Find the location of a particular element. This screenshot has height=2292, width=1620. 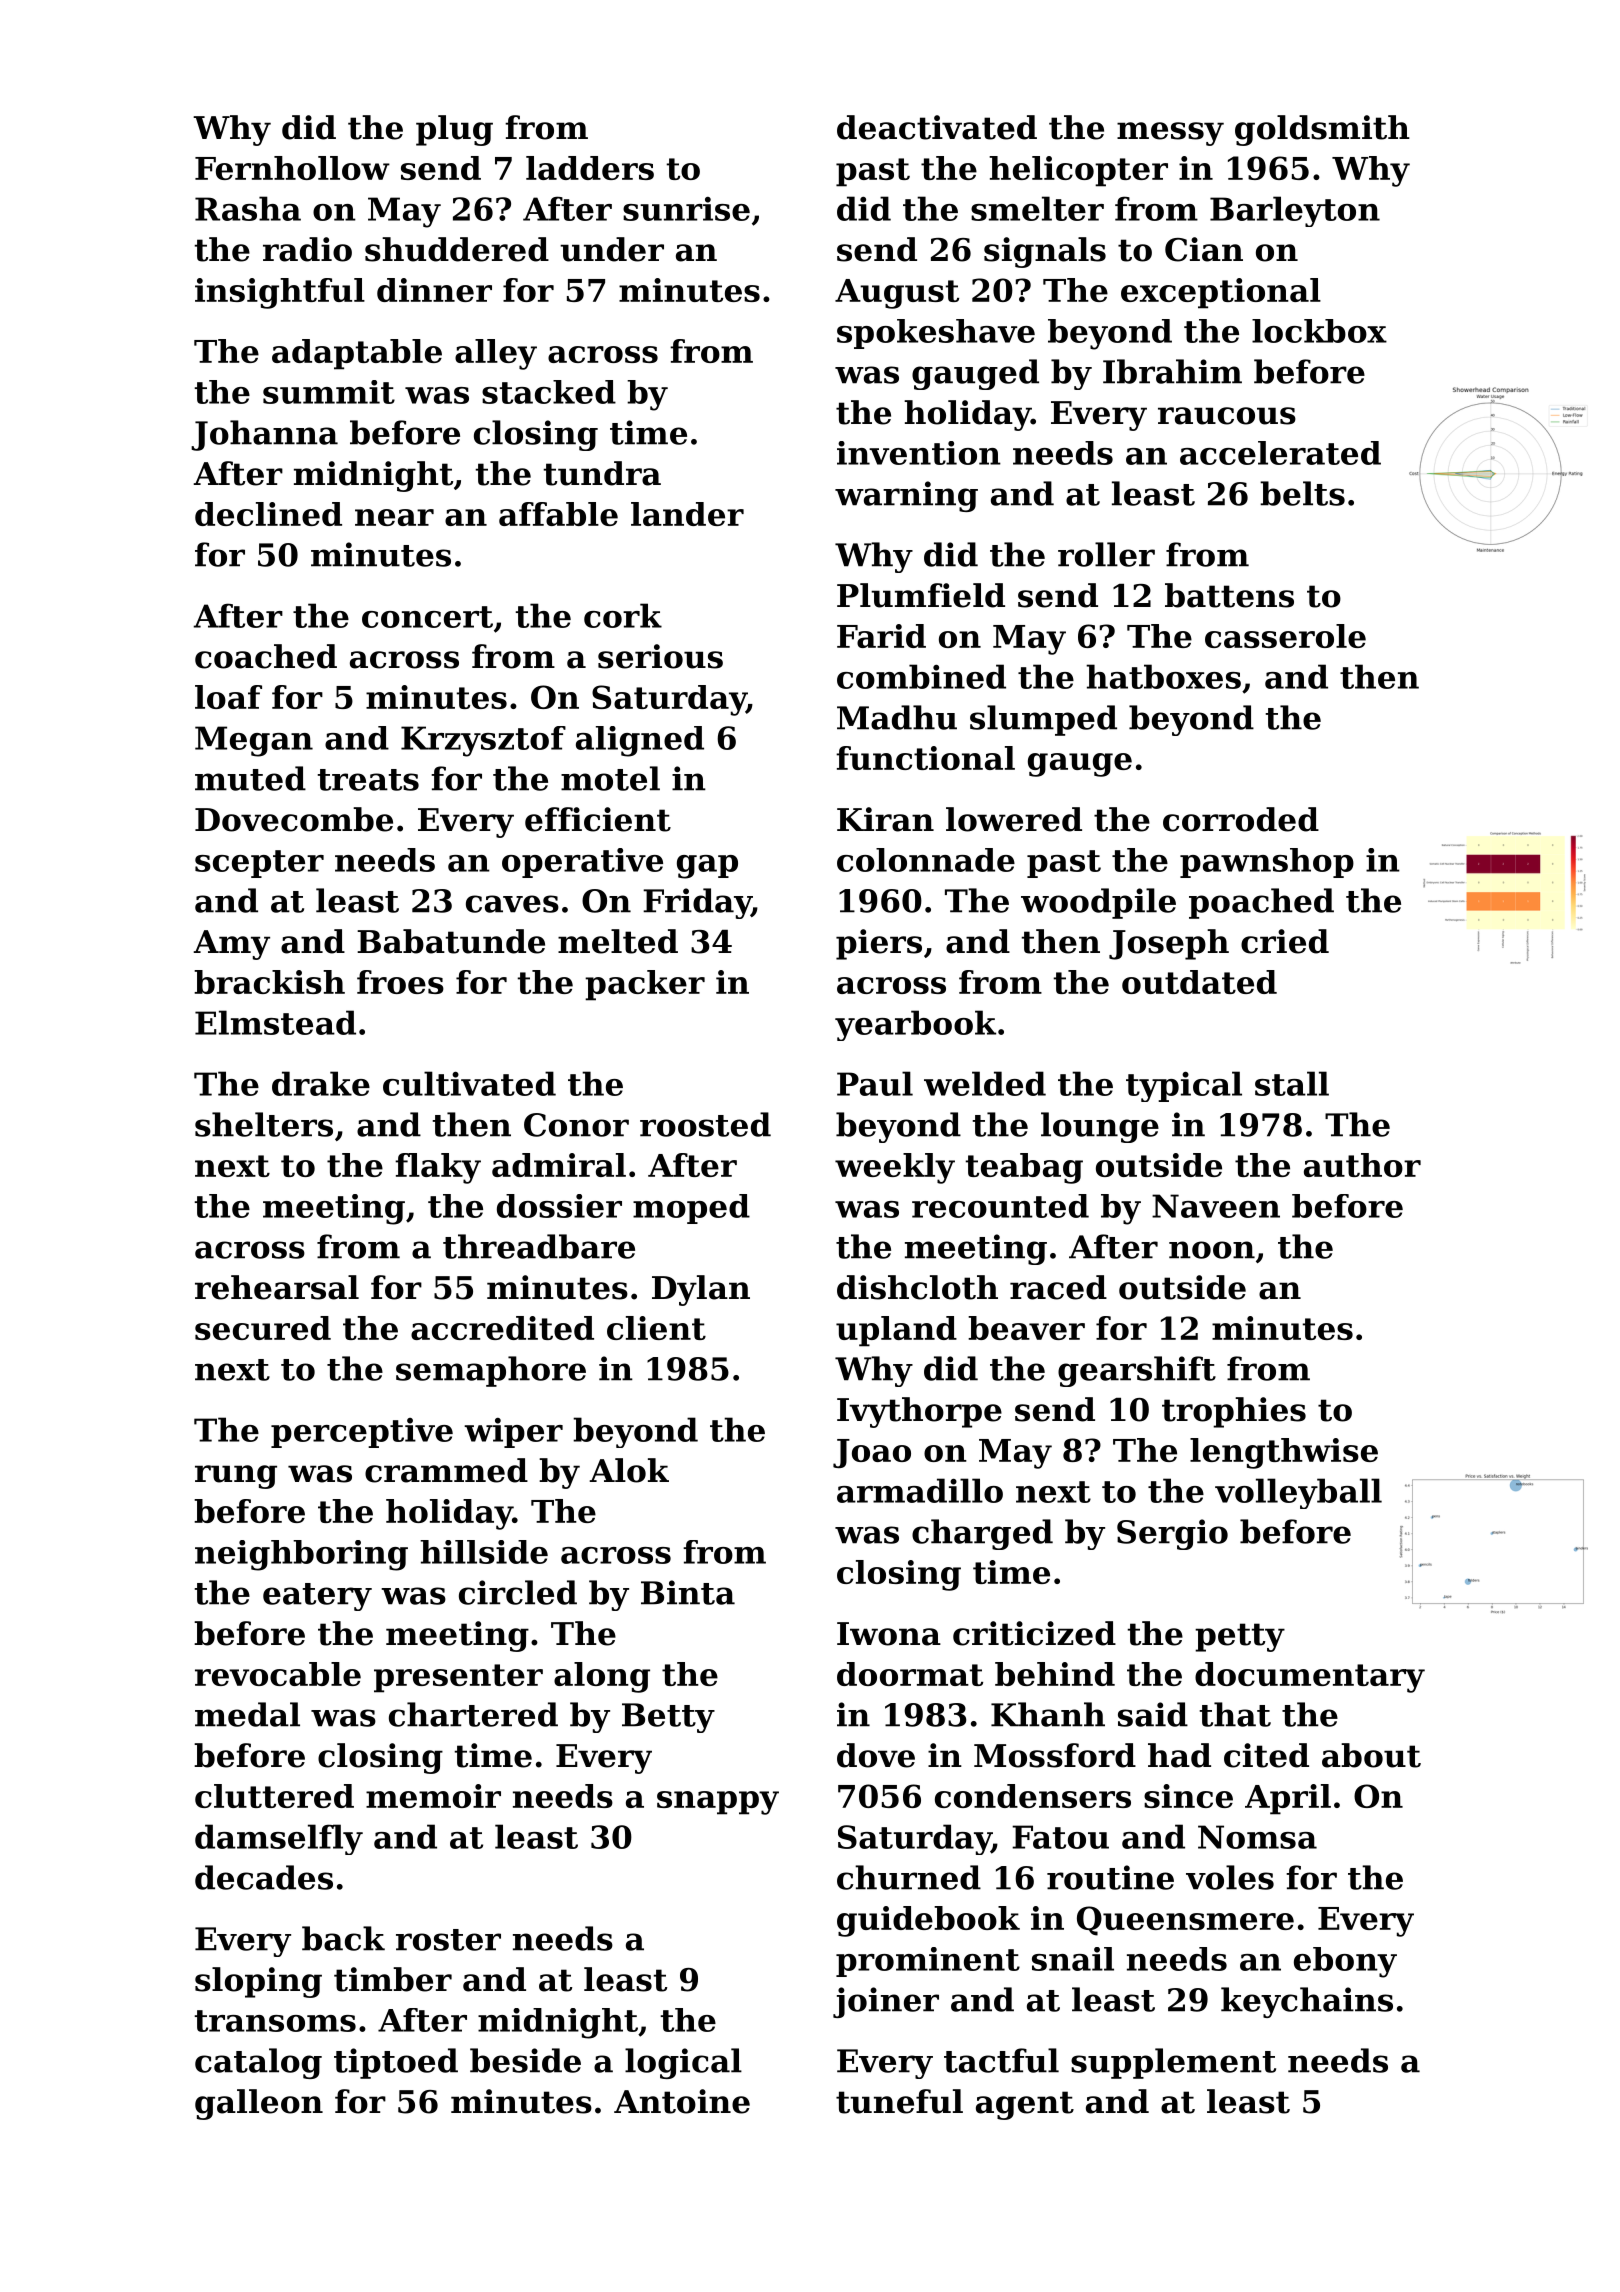

goldsmith is located at coordinates (1322, 130).
